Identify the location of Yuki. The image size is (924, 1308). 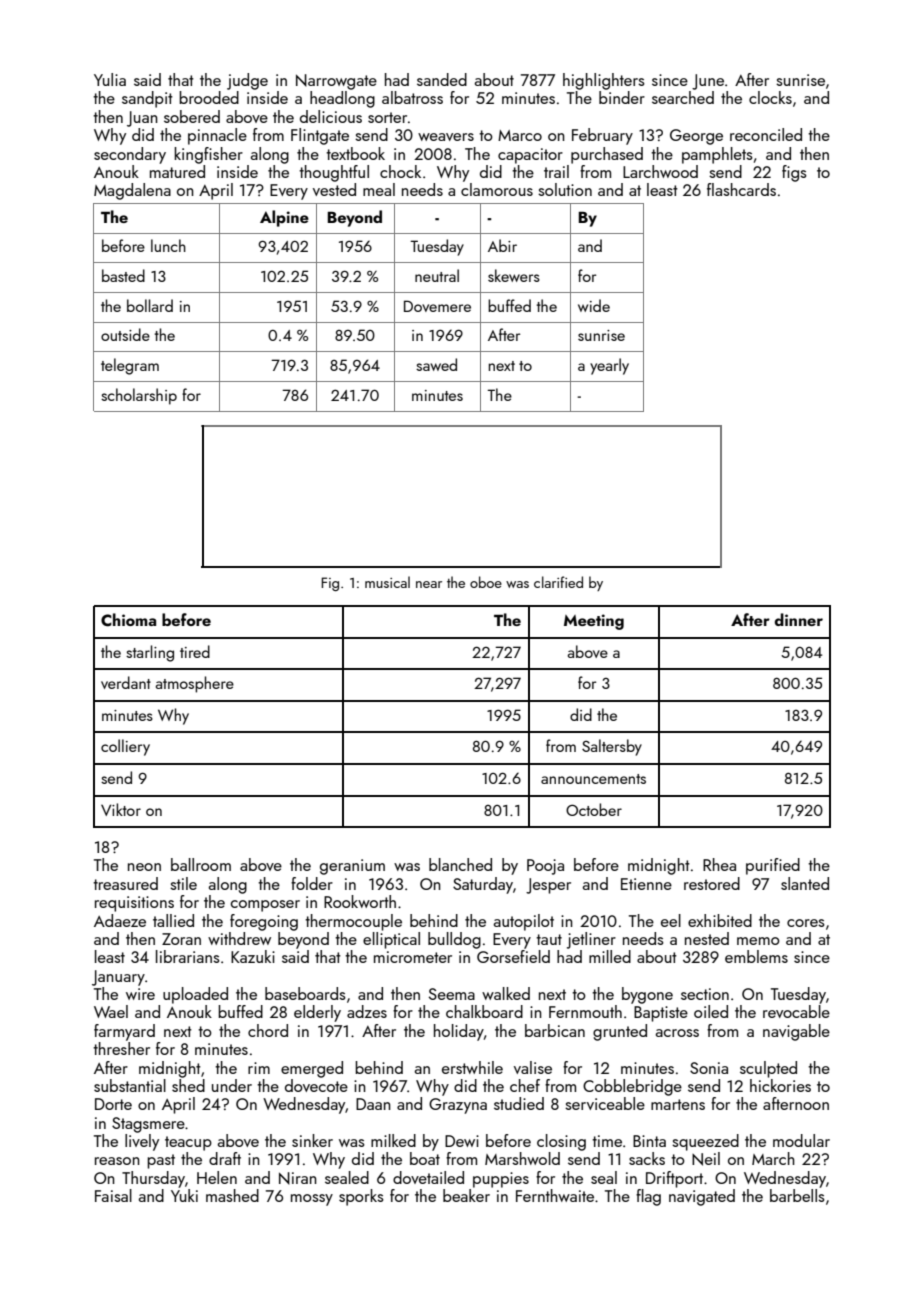
(184, 1195).
